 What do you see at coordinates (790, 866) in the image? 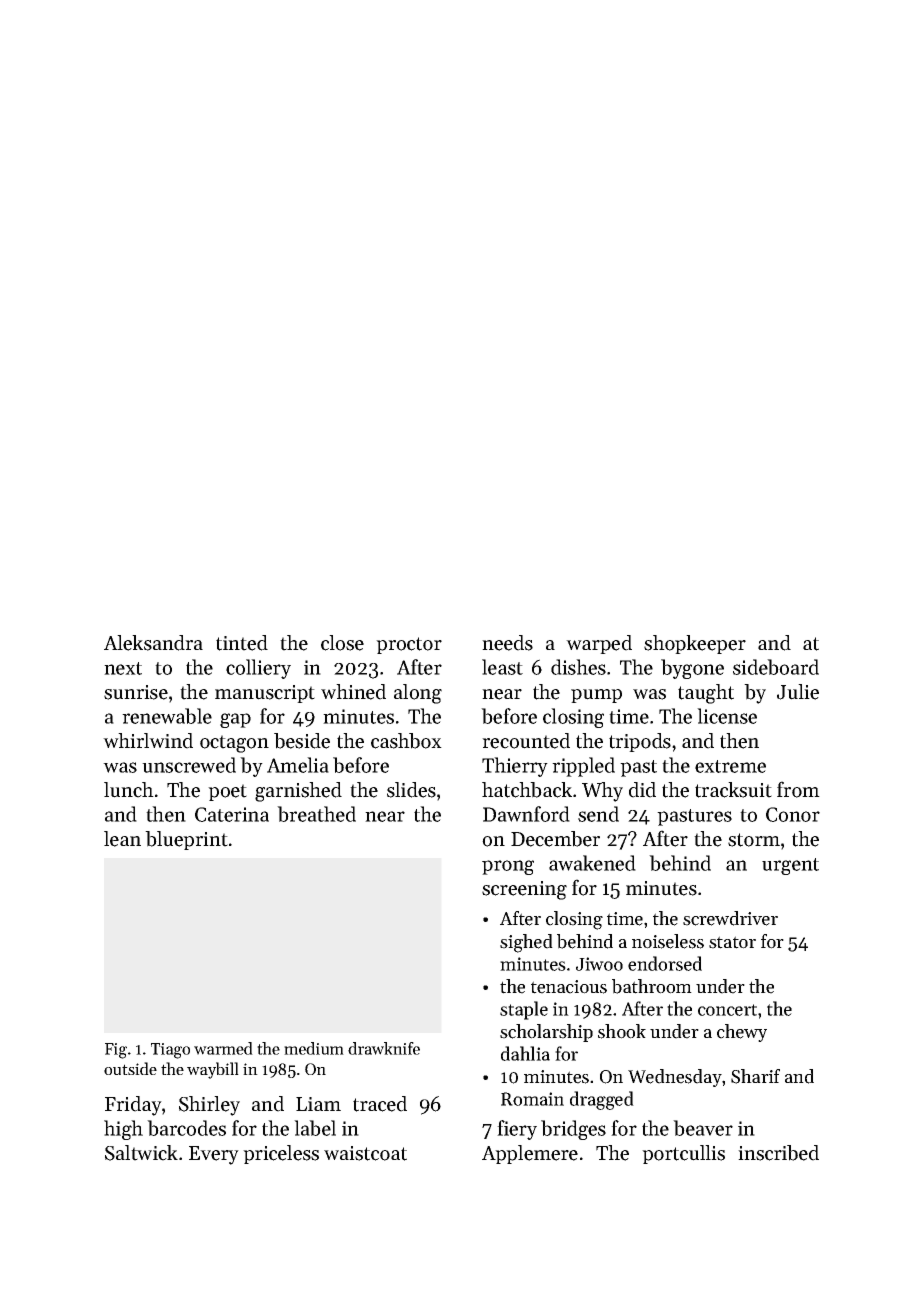
I see `urgent` at bounding box center [790, 866].
